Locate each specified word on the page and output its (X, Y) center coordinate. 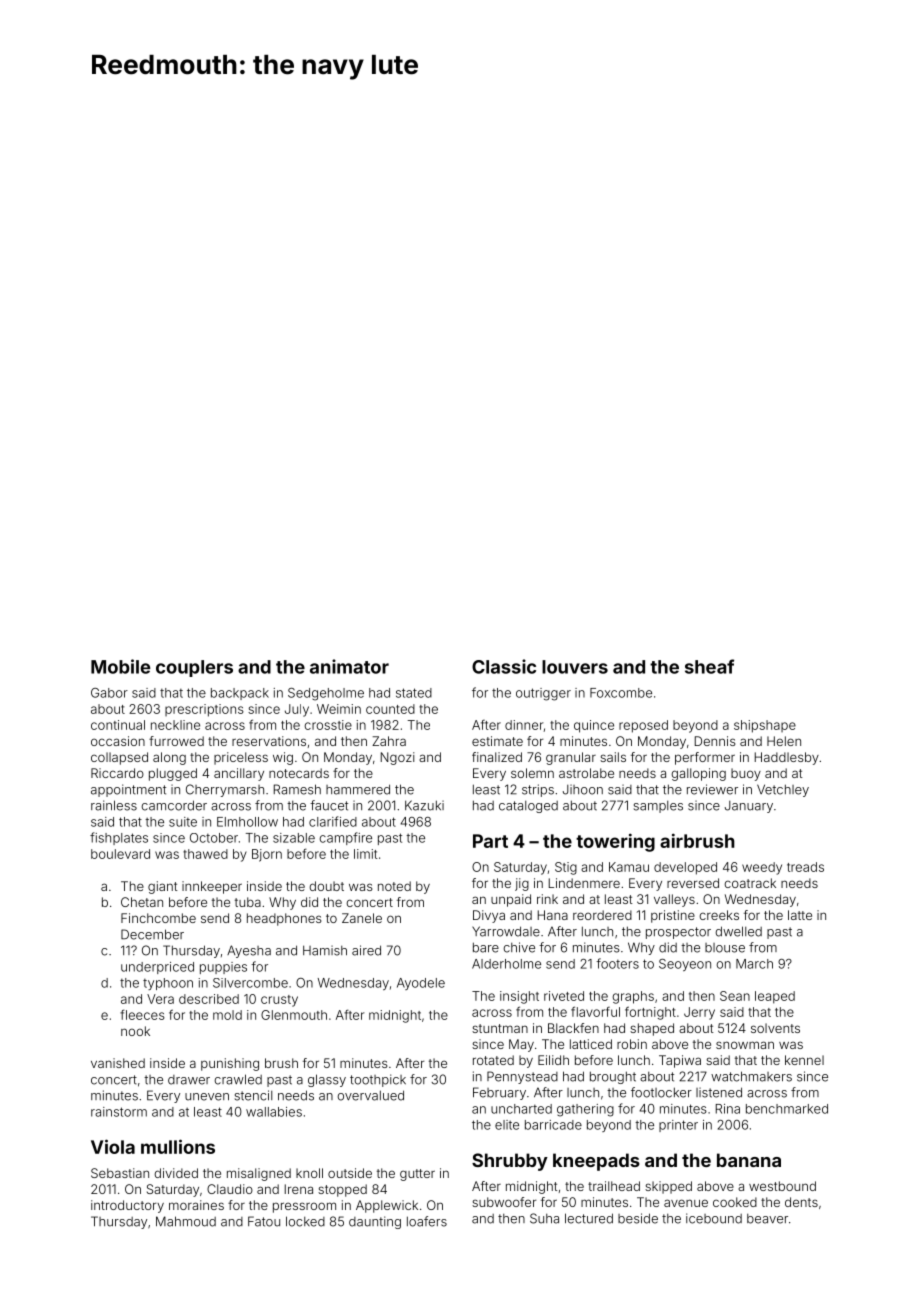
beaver (767, 1219)
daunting (375, 1222)
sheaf (709, 666)
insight (519, 997)
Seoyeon (685, 965)
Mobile (120, 666)
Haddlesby (787, 758)
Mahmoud (186, 1221)
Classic (504, 666)
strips (538, 790)
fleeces (142, 1014)
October (214, 838)
